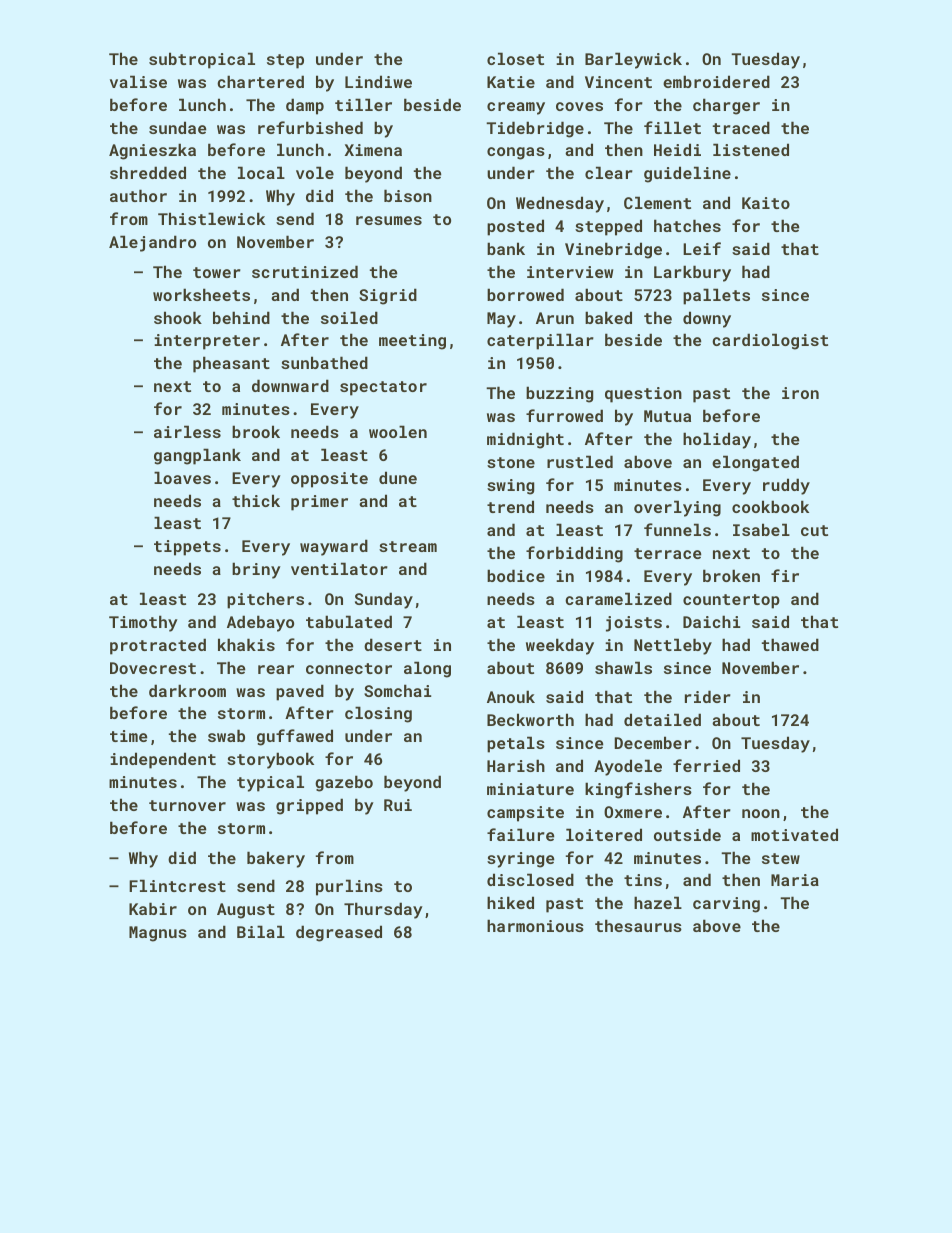 The width and height of the screenshot is (952, 1233). Describe the element at coordinates (349, 317) in the screenshot. I see `soiled` at that location.
